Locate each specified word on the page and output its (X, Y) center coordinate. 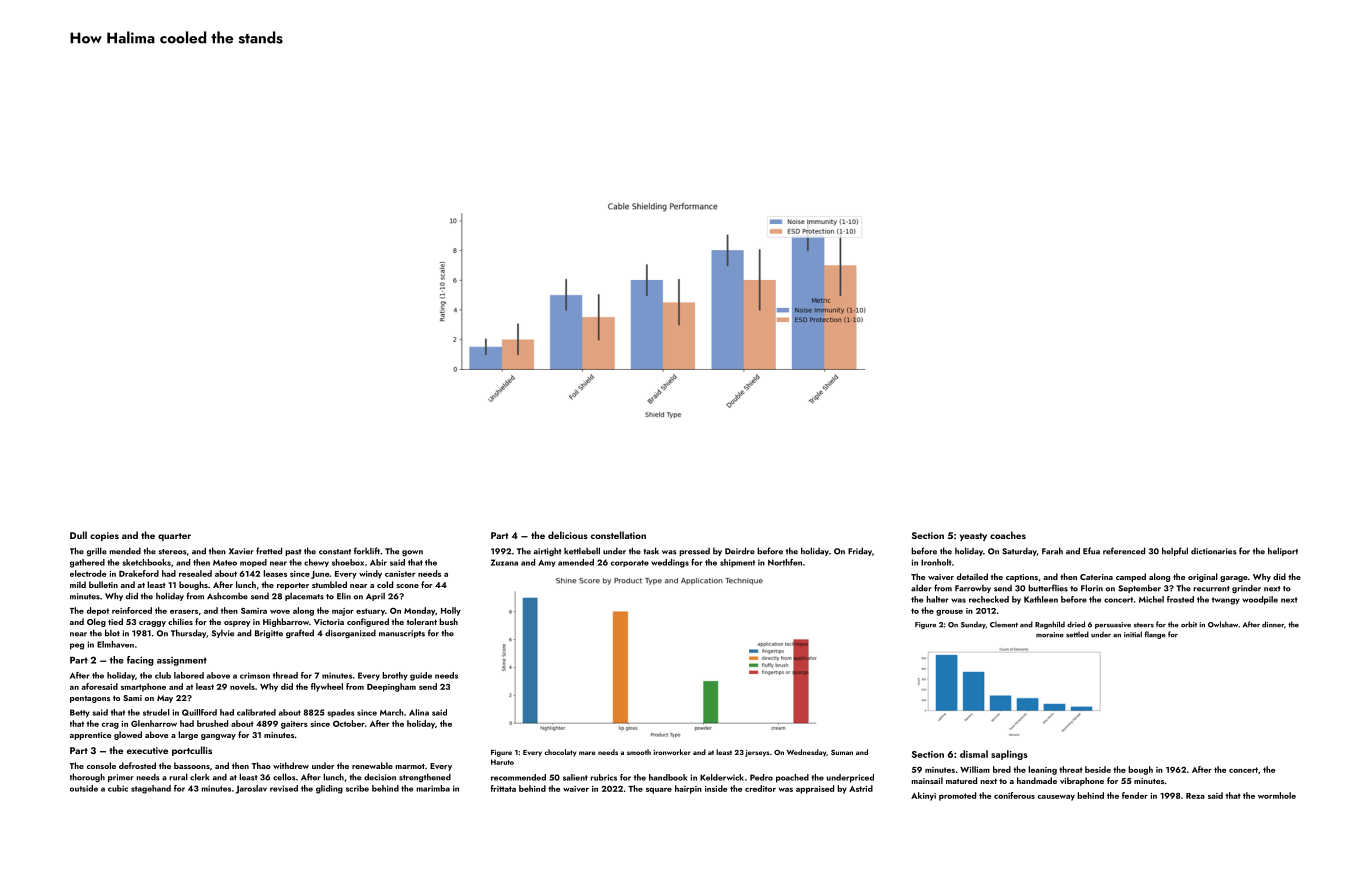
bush (448, 621)
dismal (974, 754)
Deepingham (391, 687)
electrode (88, 573)
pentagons (90, 699)
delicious (568, 535)
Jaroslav (251, 789)
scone (407, 586)
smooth (639, 752)
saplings (1009, 755)
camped (1131, 577)
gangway (218, 737)
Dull (78, 535)
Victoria (329, 622)
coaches (1008, 535)
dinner (1273, 624)
